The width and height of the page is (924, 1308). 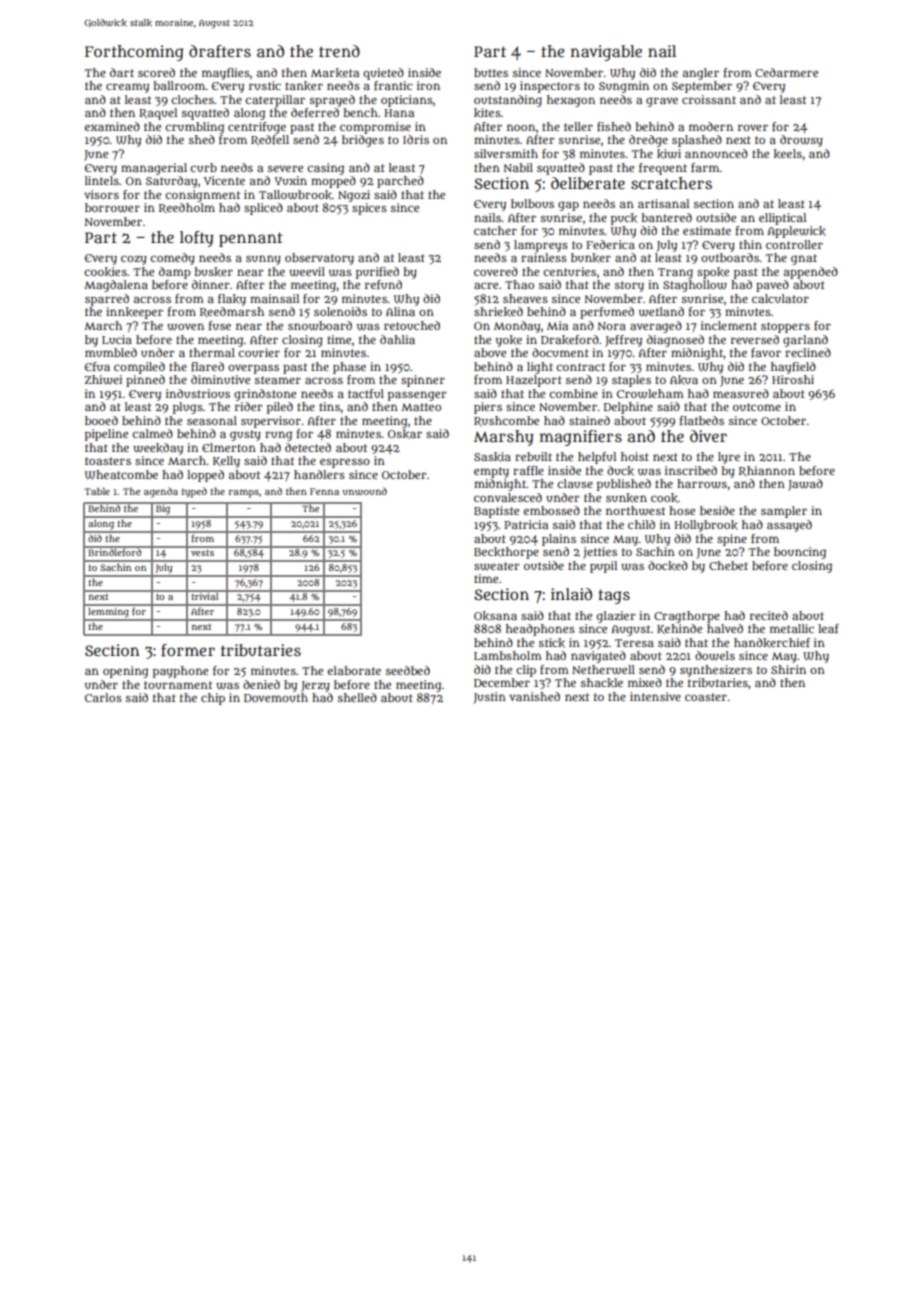 What do you see at coordinates (319, 474) in the page?
I see `handlers` at bounding box center [319, 474].
